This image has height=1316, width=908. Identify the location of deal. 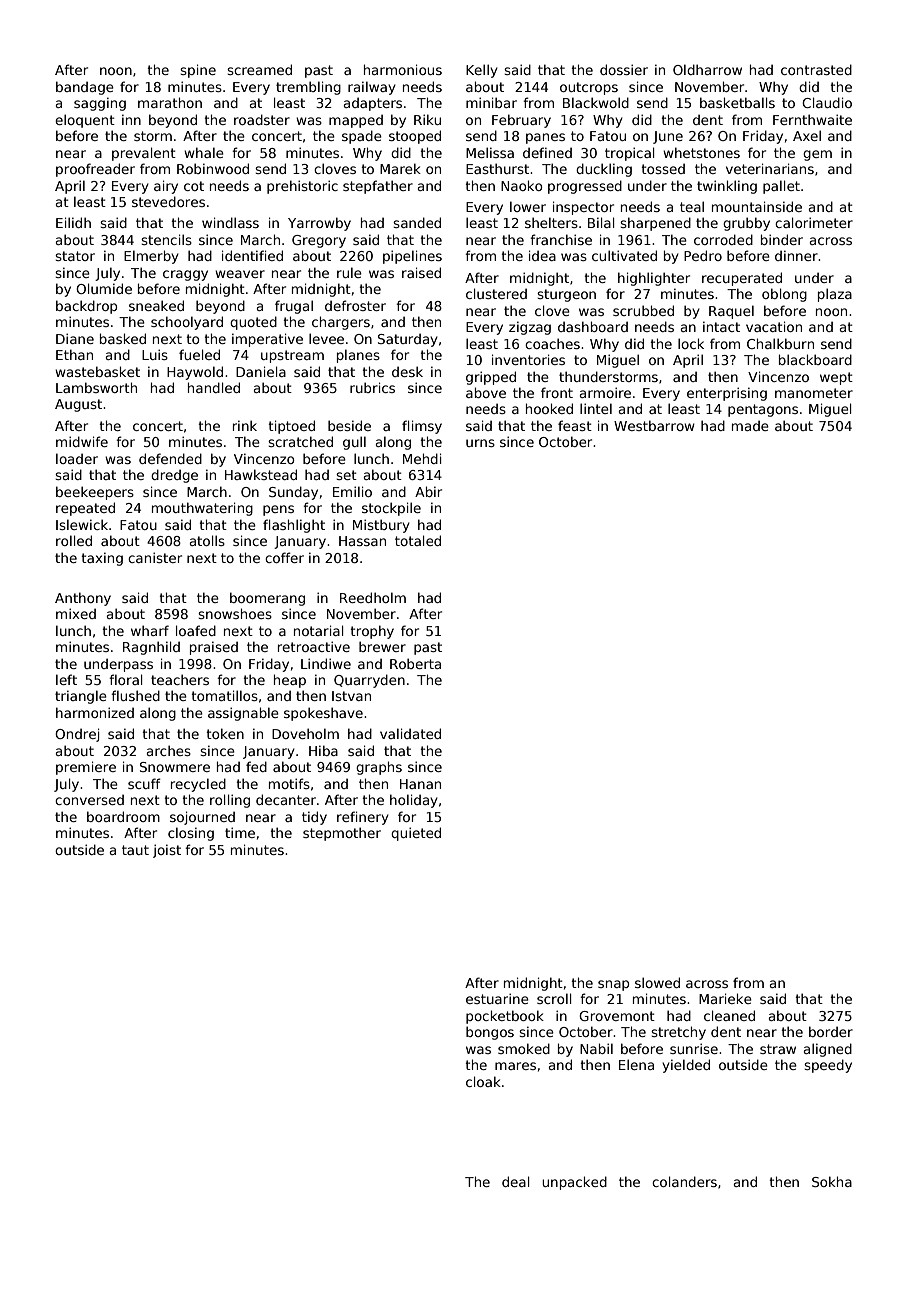
(516, 1181).
